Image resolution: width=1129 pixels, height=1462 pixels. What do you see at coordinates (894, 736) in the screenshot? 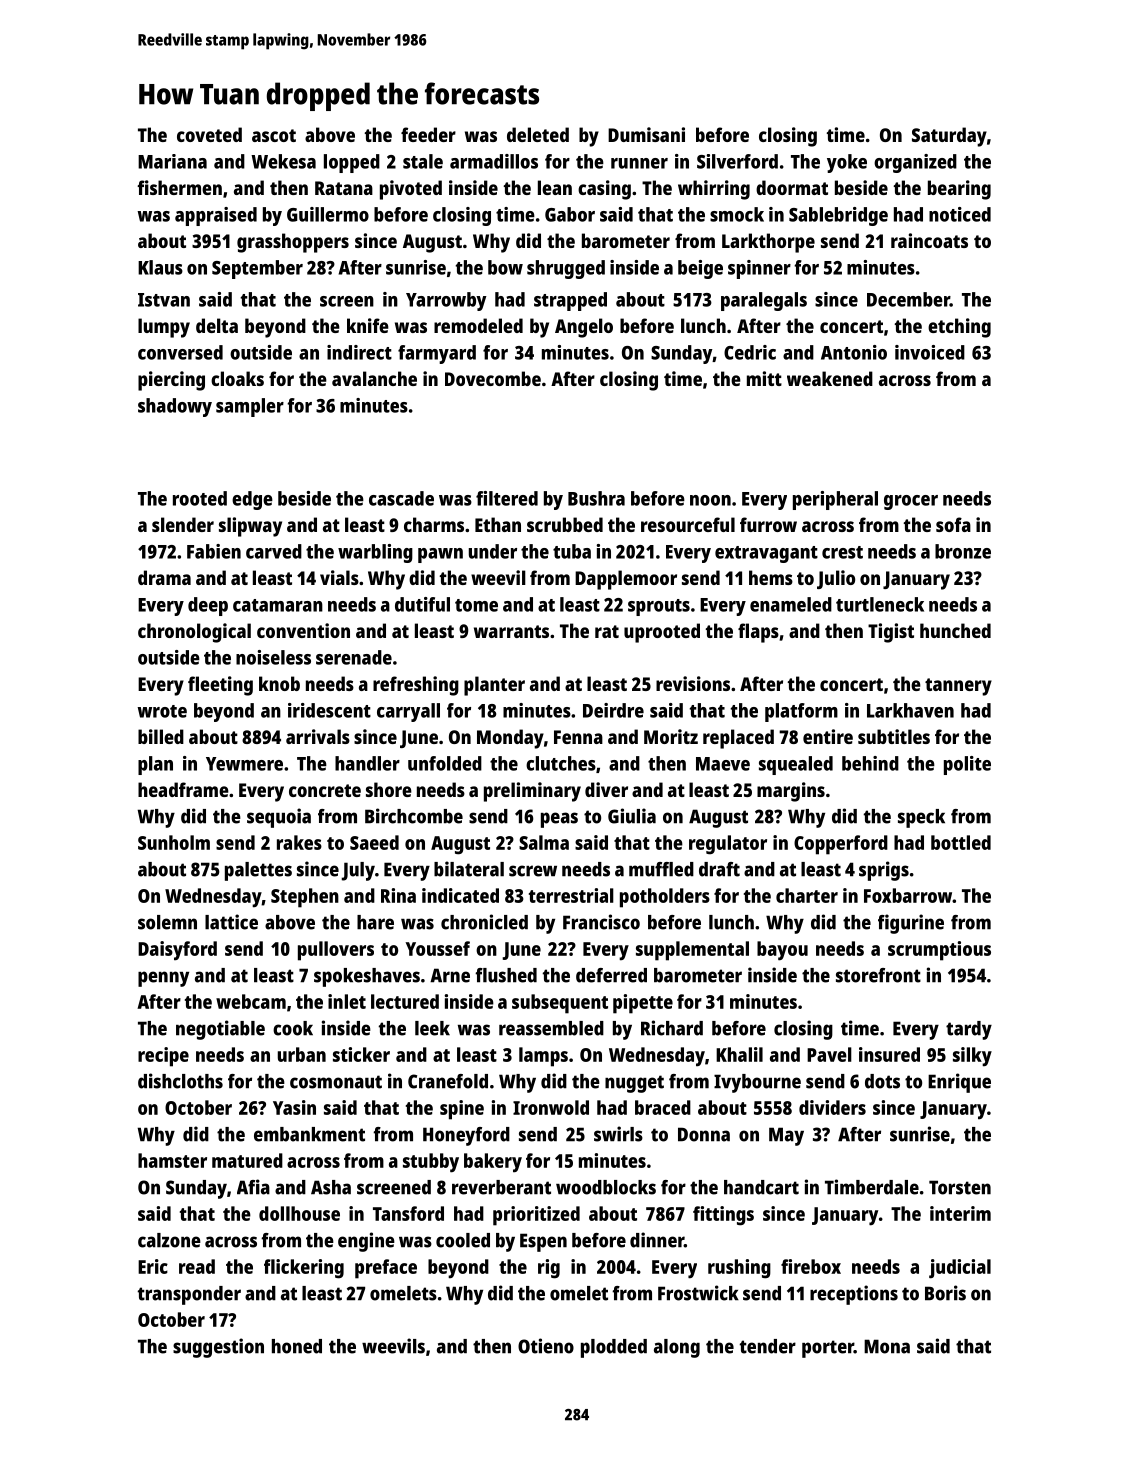
I see `subtitles` at bounding box center [894, 736].
